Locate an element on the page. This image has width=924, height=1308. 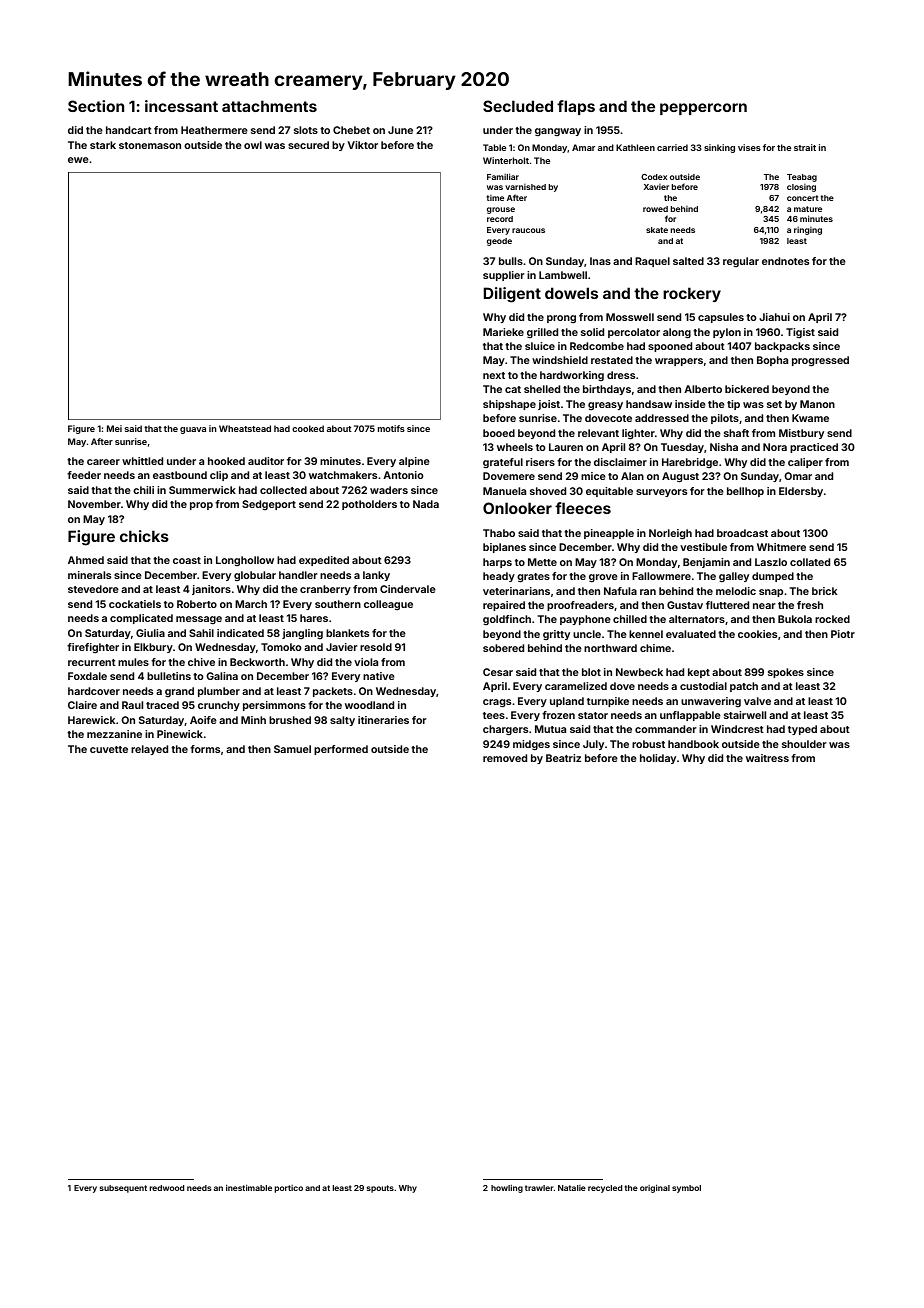
cuvette is located at coordinates (109, 749).
